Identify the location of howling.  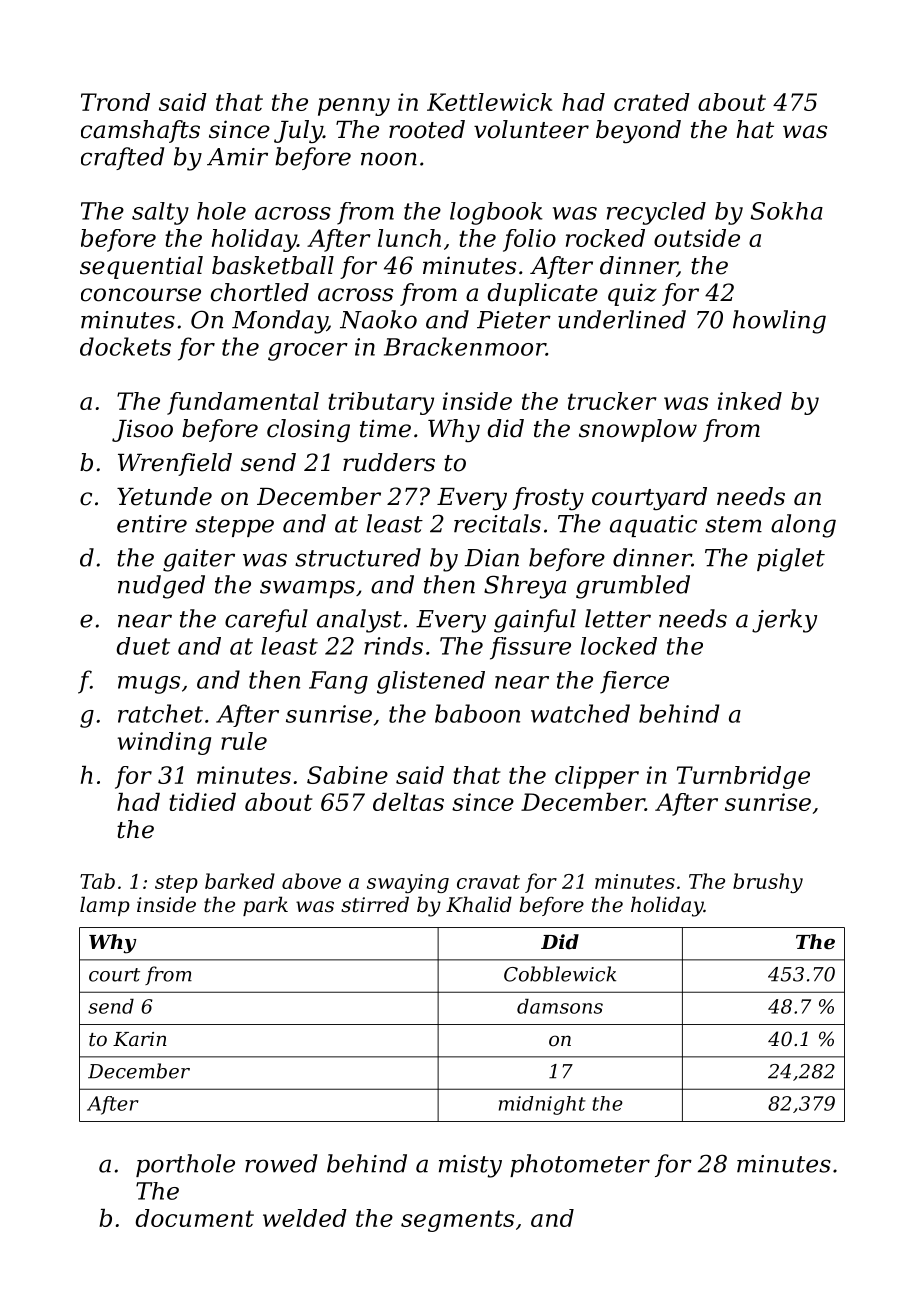
(779, 322).
